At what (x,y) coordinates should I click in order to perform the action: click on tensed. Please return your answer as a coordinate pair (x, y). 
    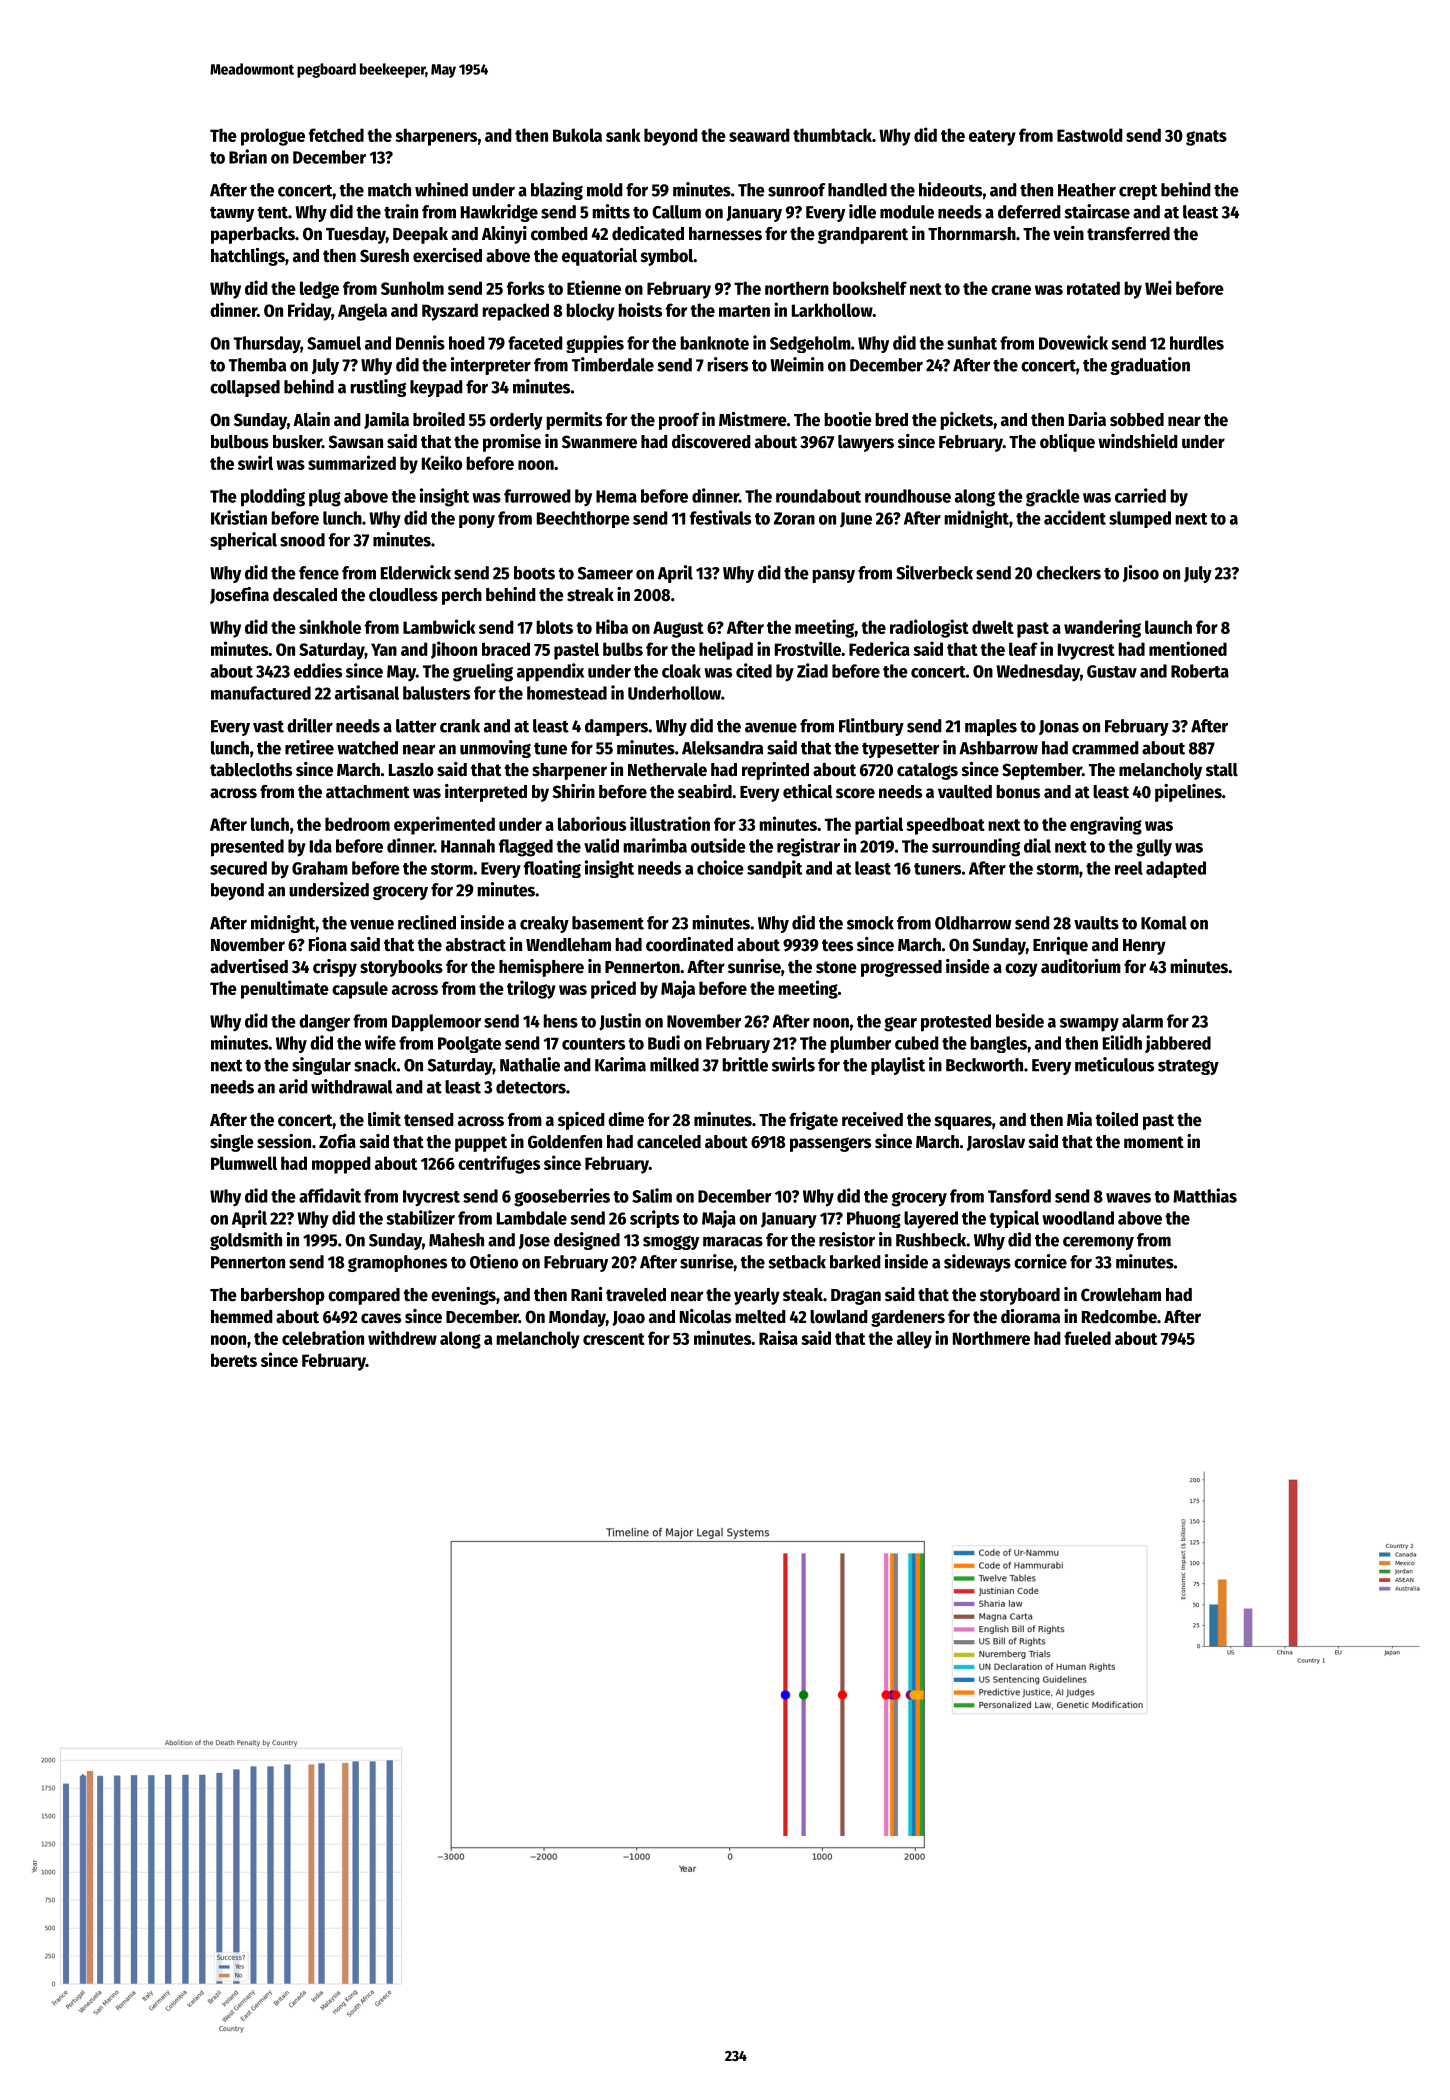
    Looking at the image, I should click on (429, 1120).
